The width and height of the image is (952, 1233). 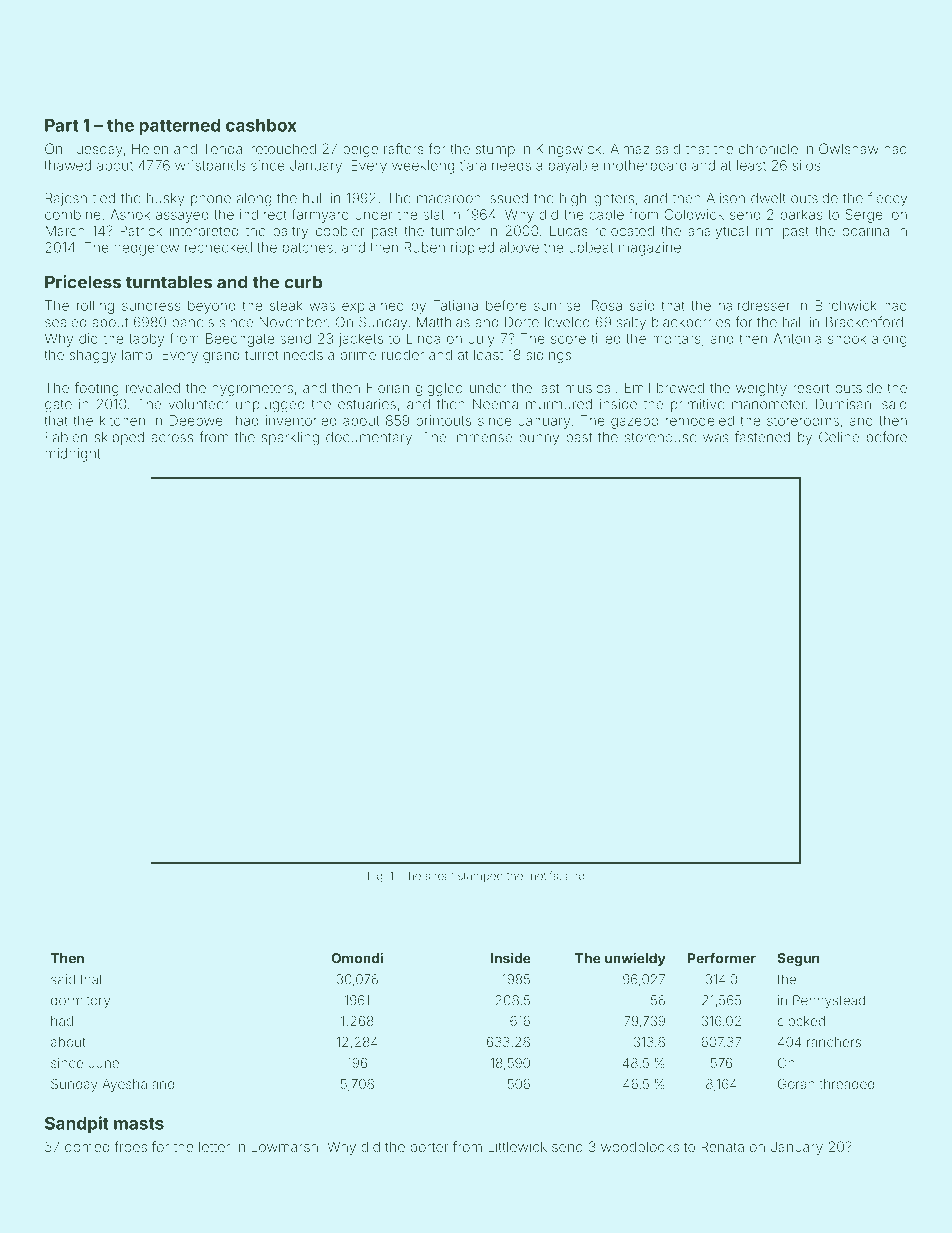 I want to click on domed, so click(x=87, y=1147).
